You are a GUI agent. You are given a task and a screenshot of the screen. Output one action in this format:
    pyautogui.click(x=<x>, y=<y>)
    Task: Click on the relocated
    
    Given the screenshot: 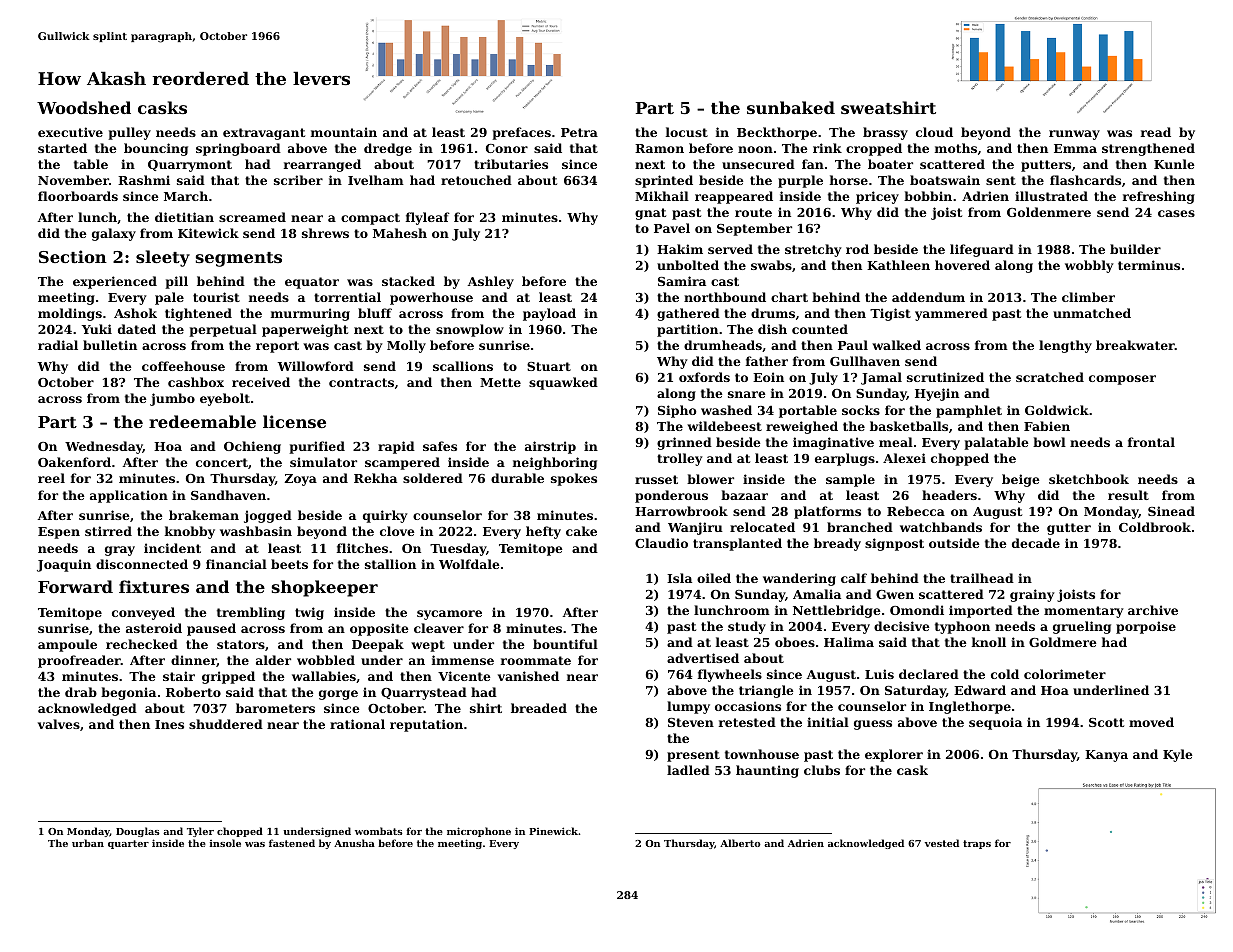 What is the action you would take?
    pyautogui.click(x=762, y=527)
